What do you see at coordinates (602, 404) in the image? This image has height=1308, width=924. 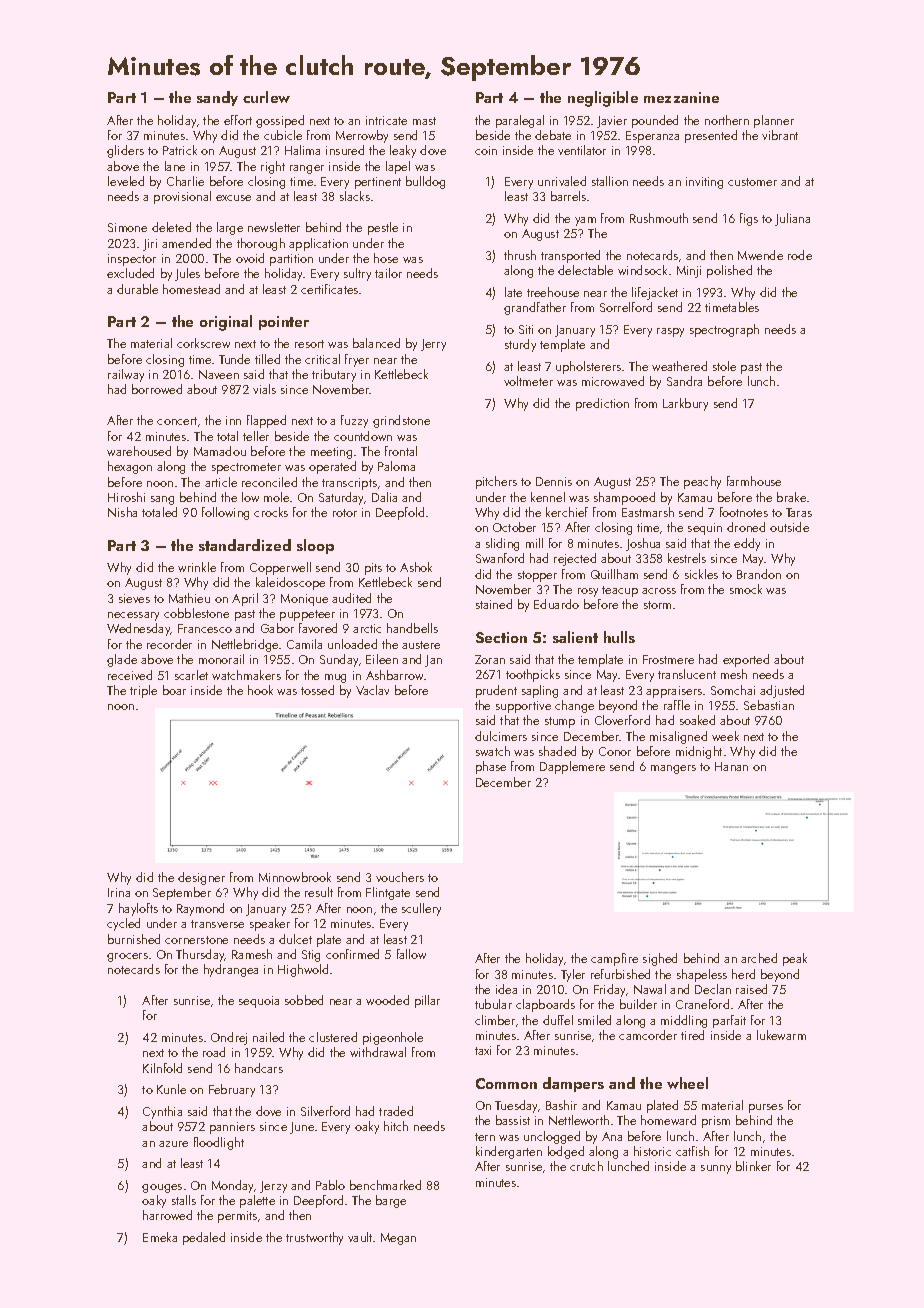 I see `prediction` at bounding box center [602, 404].
